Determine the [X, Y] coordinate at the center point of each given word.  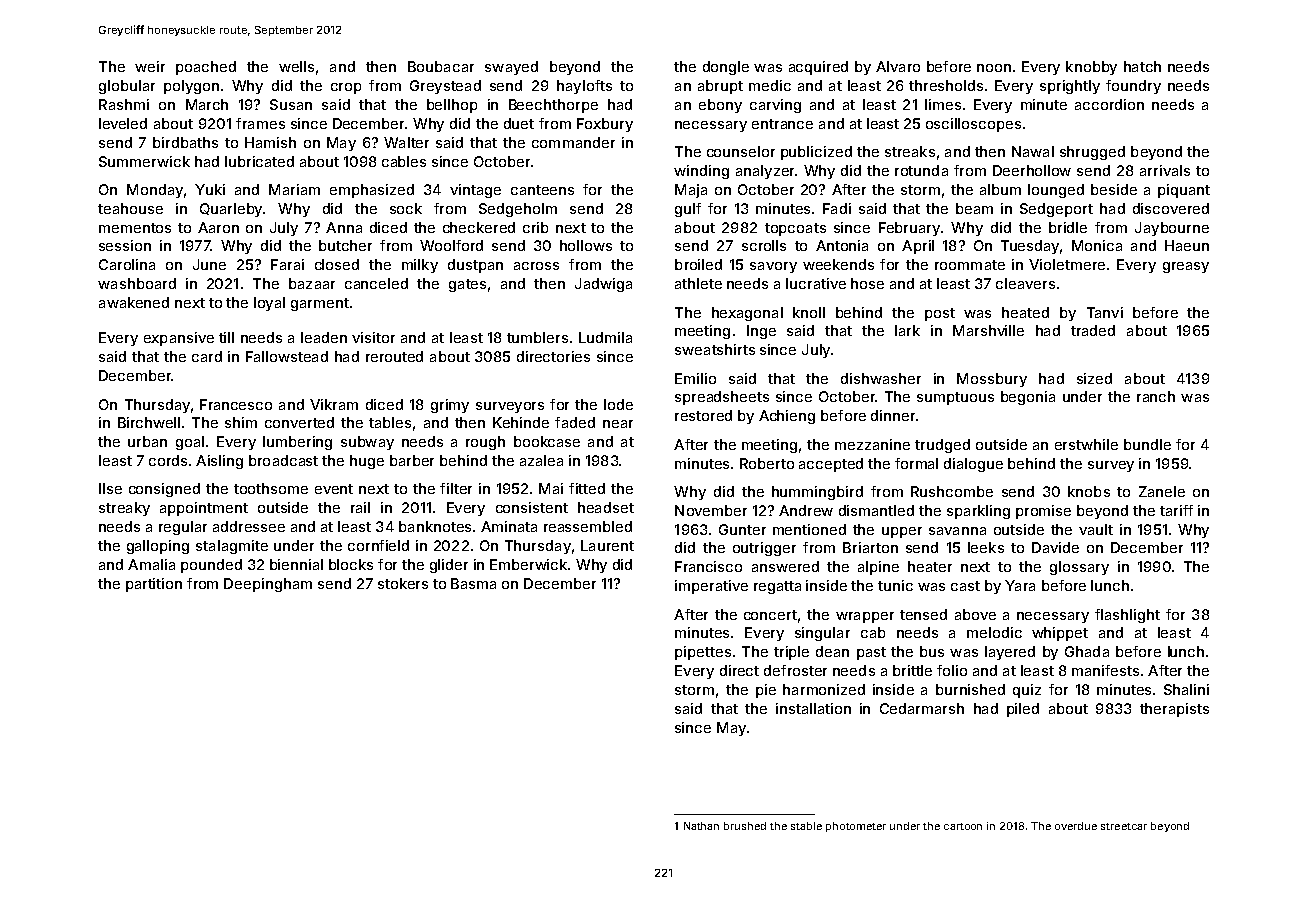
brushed [745, 826]
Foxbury [605, 125]
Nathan [701, 826]
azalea [541, 460]
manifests [1105, 670]
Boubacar [441, 66]
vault [1096, 529]
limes [943, 104]
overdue [1076, 826]
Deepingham [268, 585]
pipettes [703, 653]
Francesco [236, 404]
